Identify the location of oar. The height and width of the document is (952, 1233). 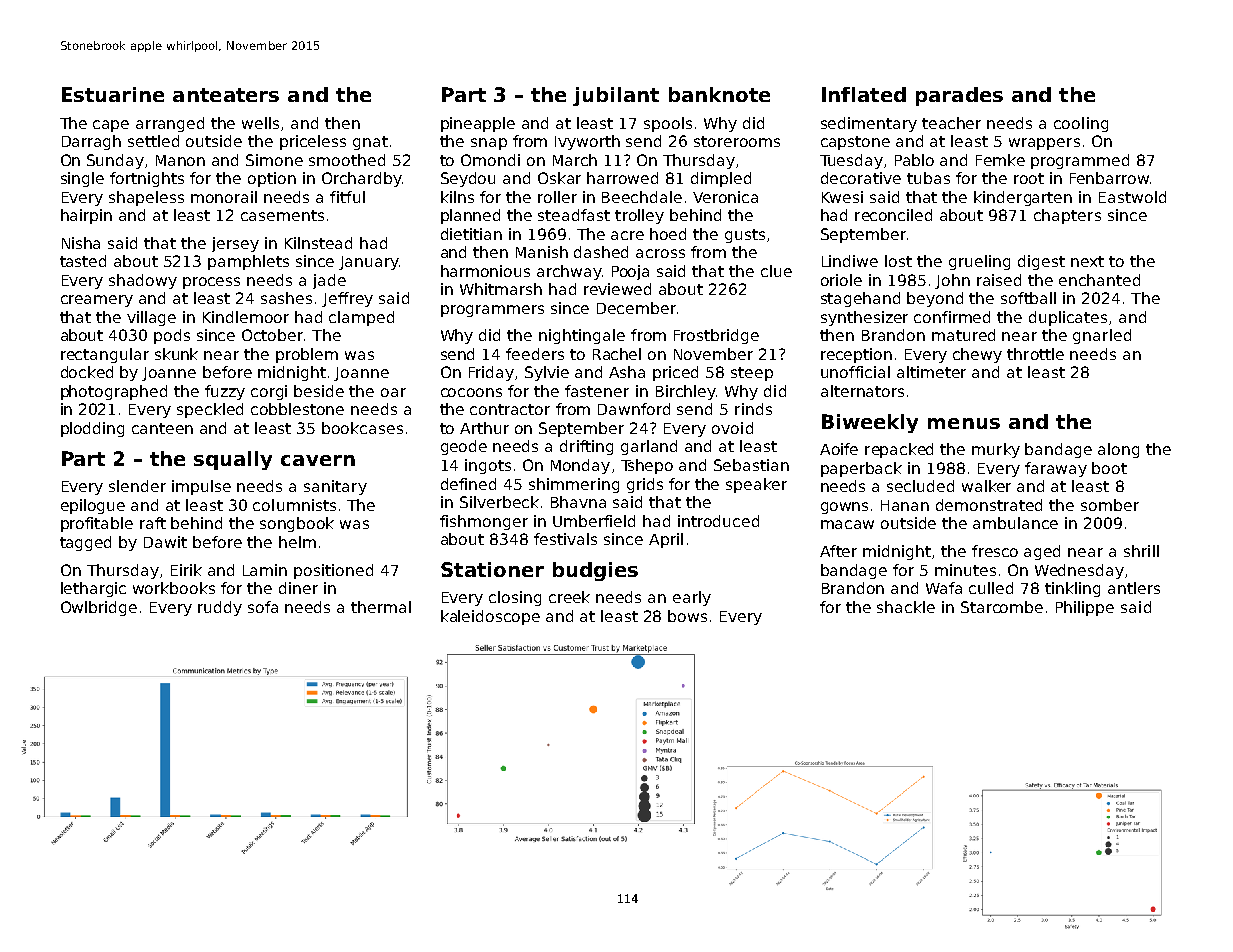
(393, 392).
